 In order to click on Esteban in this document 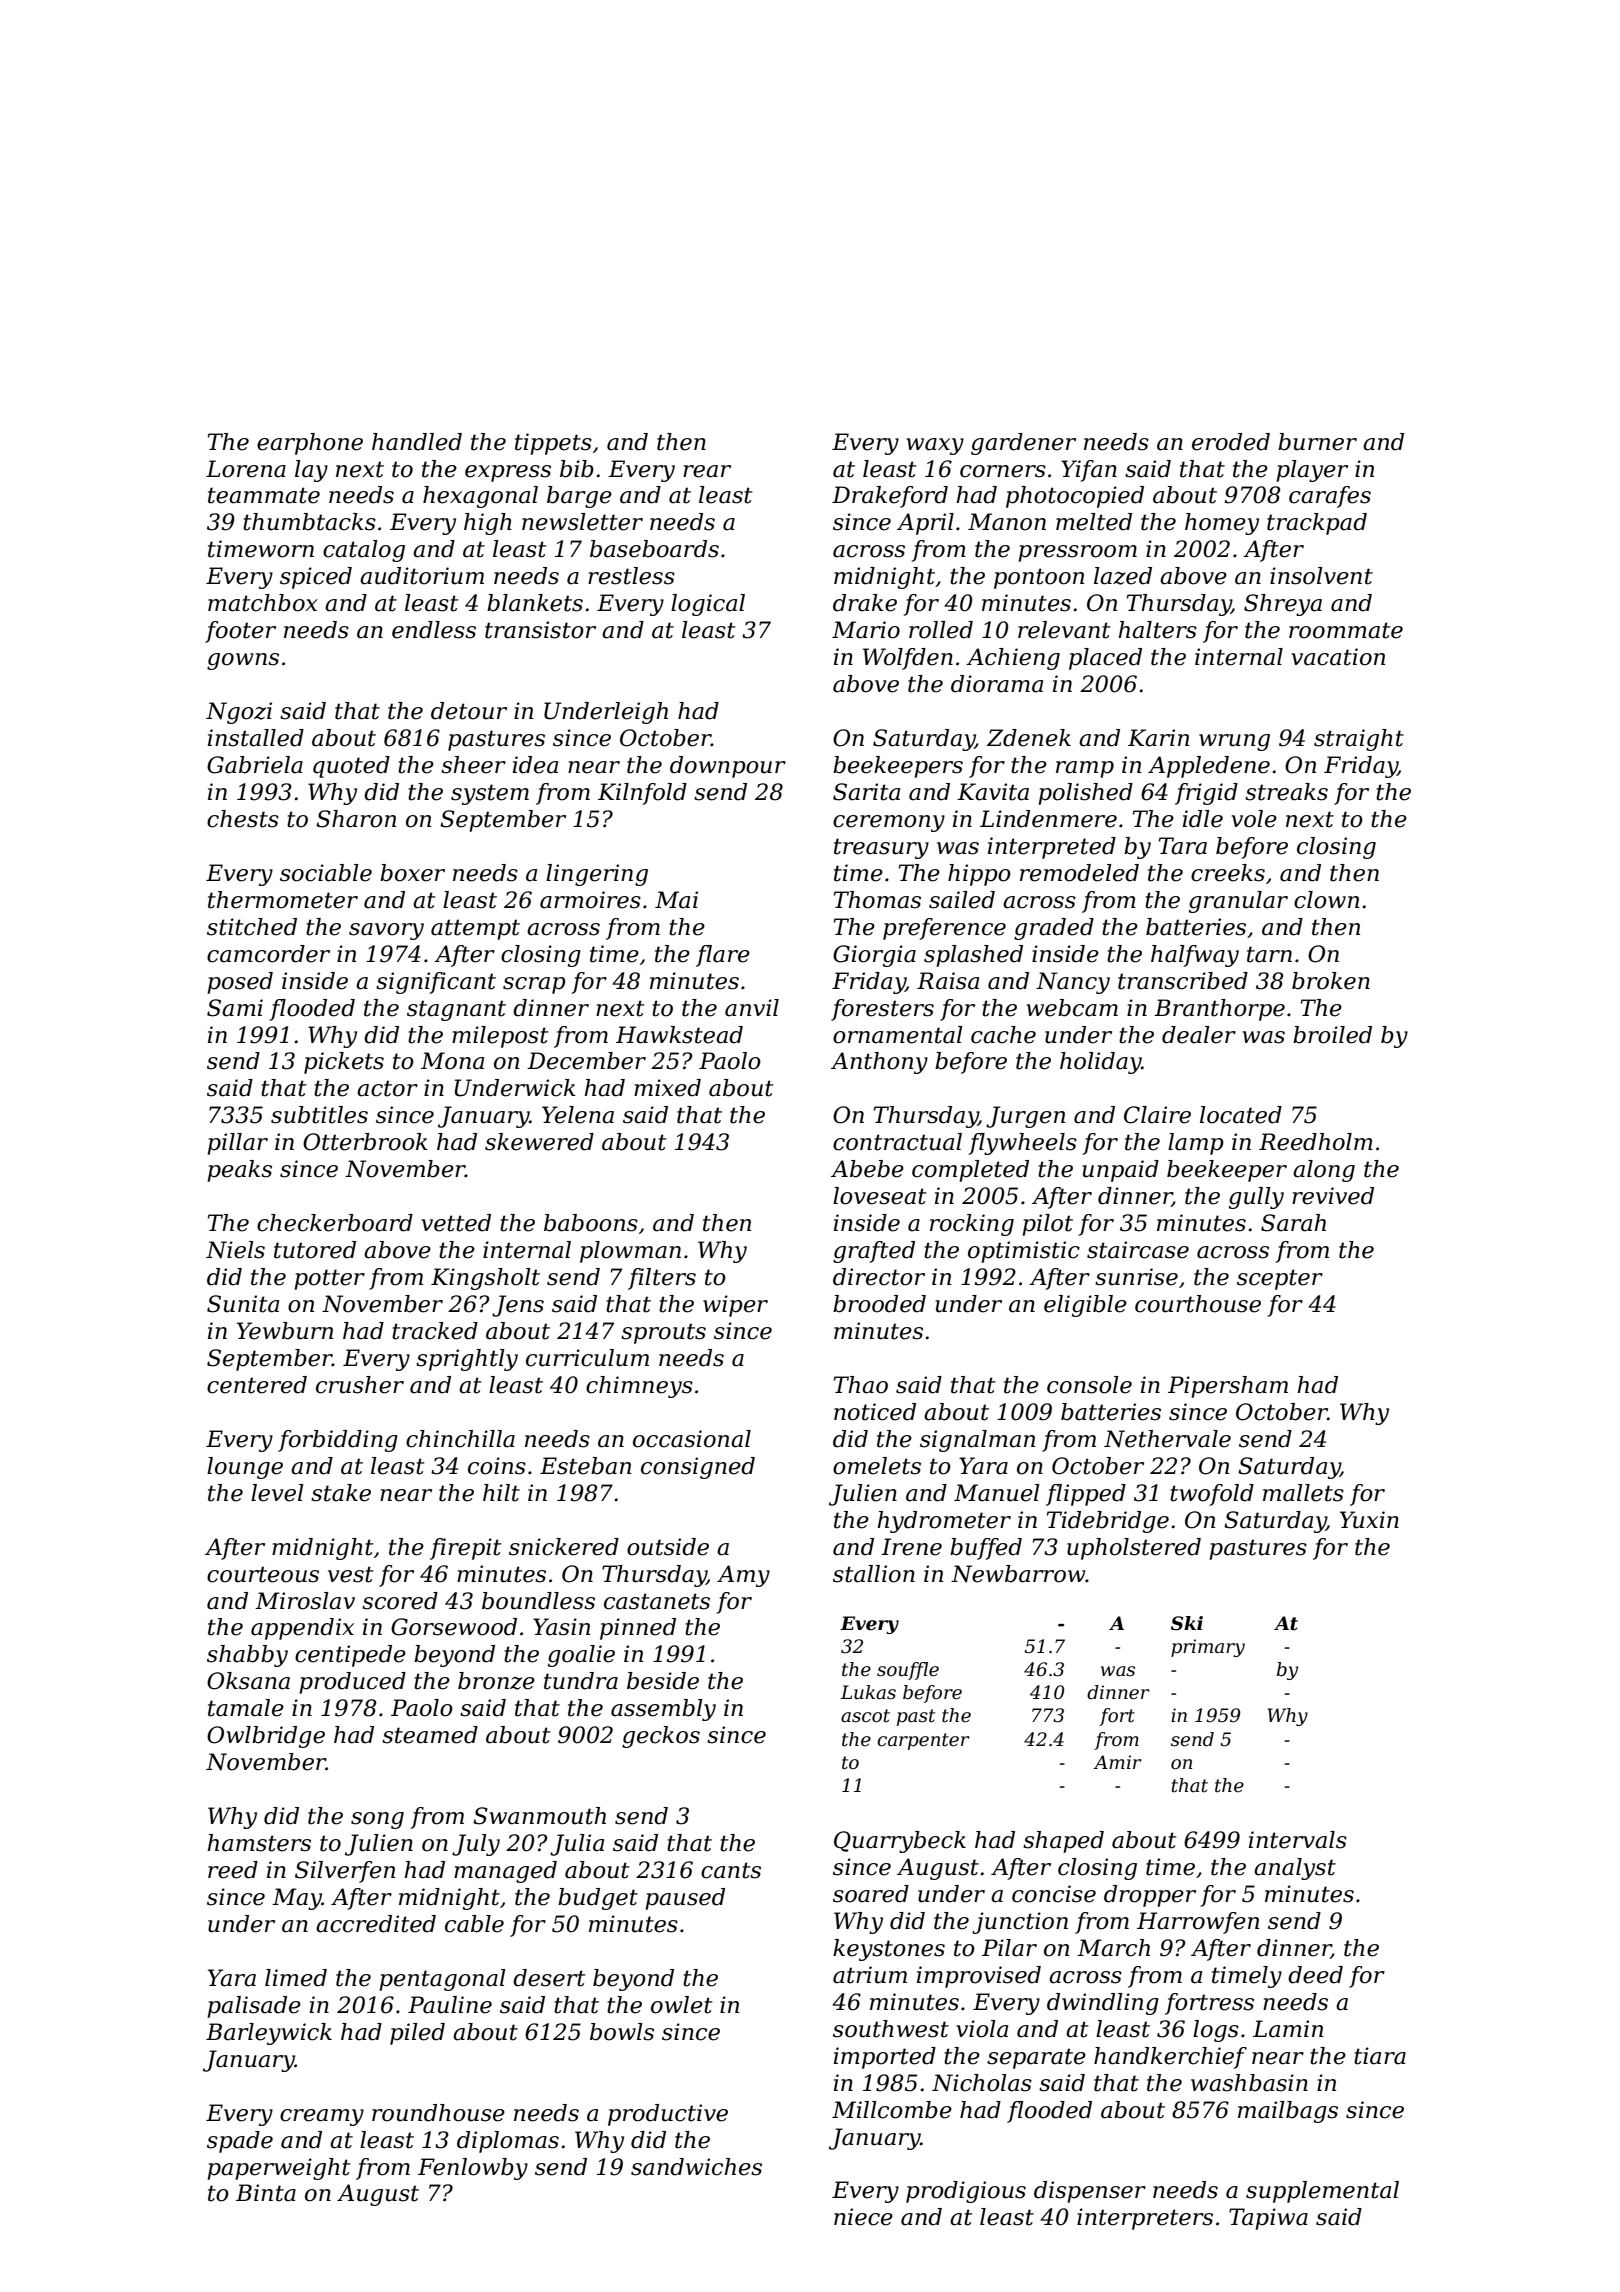, I will do `click(585, 1466)`.
